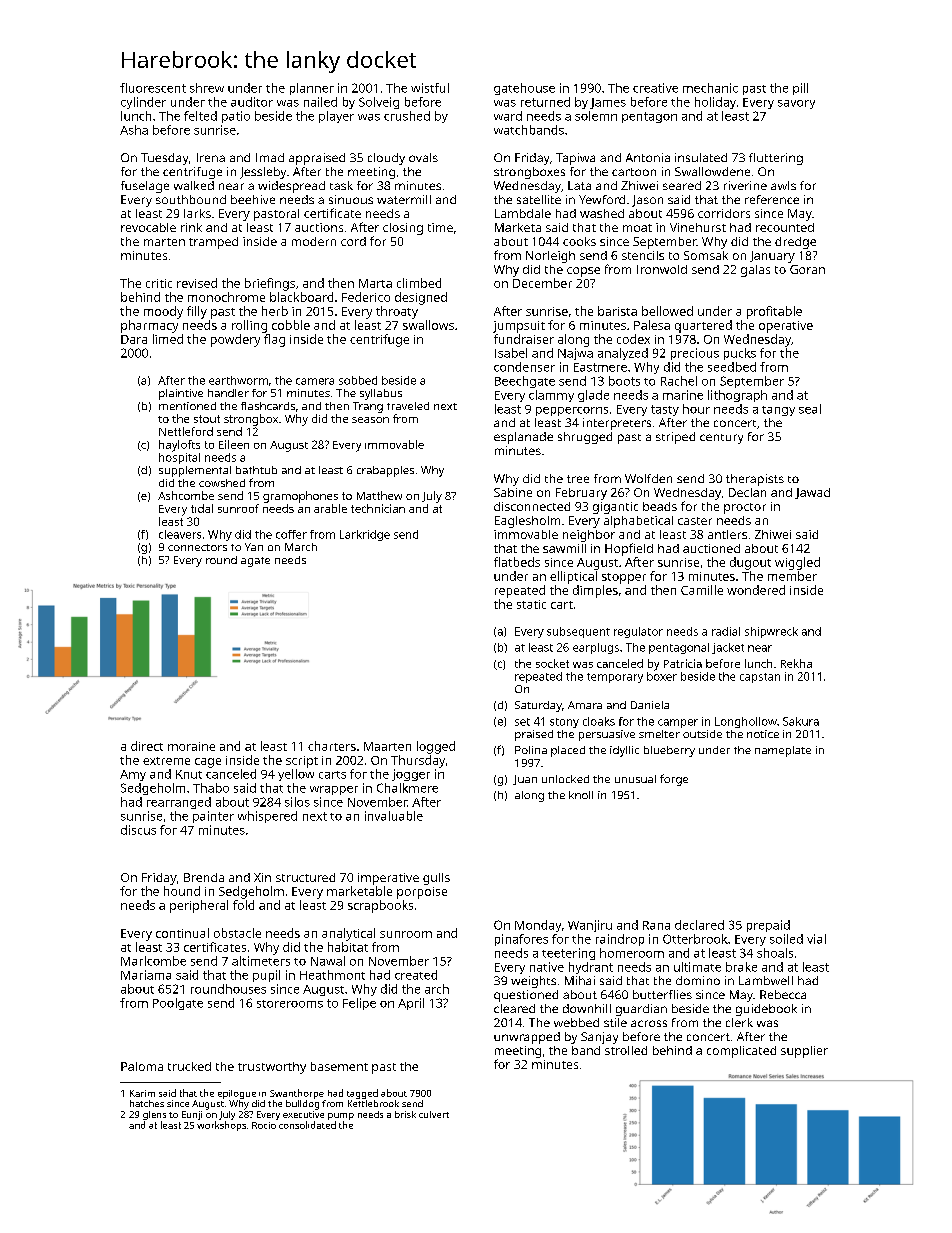  I want to click on Juan, so click(525, 780).
